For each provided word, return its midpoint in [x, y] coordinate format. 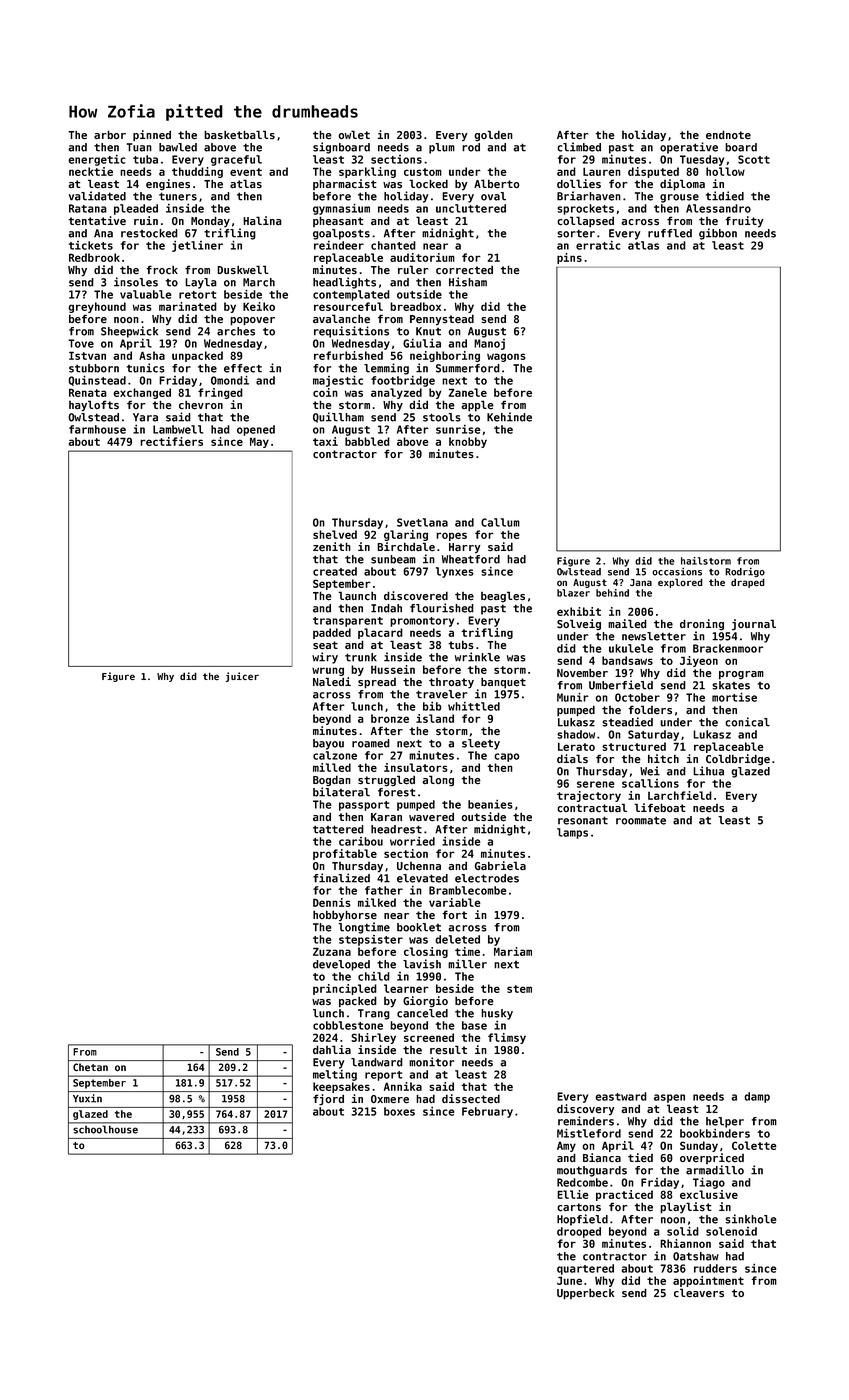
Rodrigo [745, 572]
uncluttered [471, 208]
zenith [332, 547]
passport [364, 806]
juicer [242, 677]
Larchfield [680, 795]
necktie [91, 171]
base [474, 1025]
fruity [744, 222]
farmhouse [97, 429]
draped [748, 583]
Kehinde [509, 417]
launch [357, 595]
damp [757, 1097]
